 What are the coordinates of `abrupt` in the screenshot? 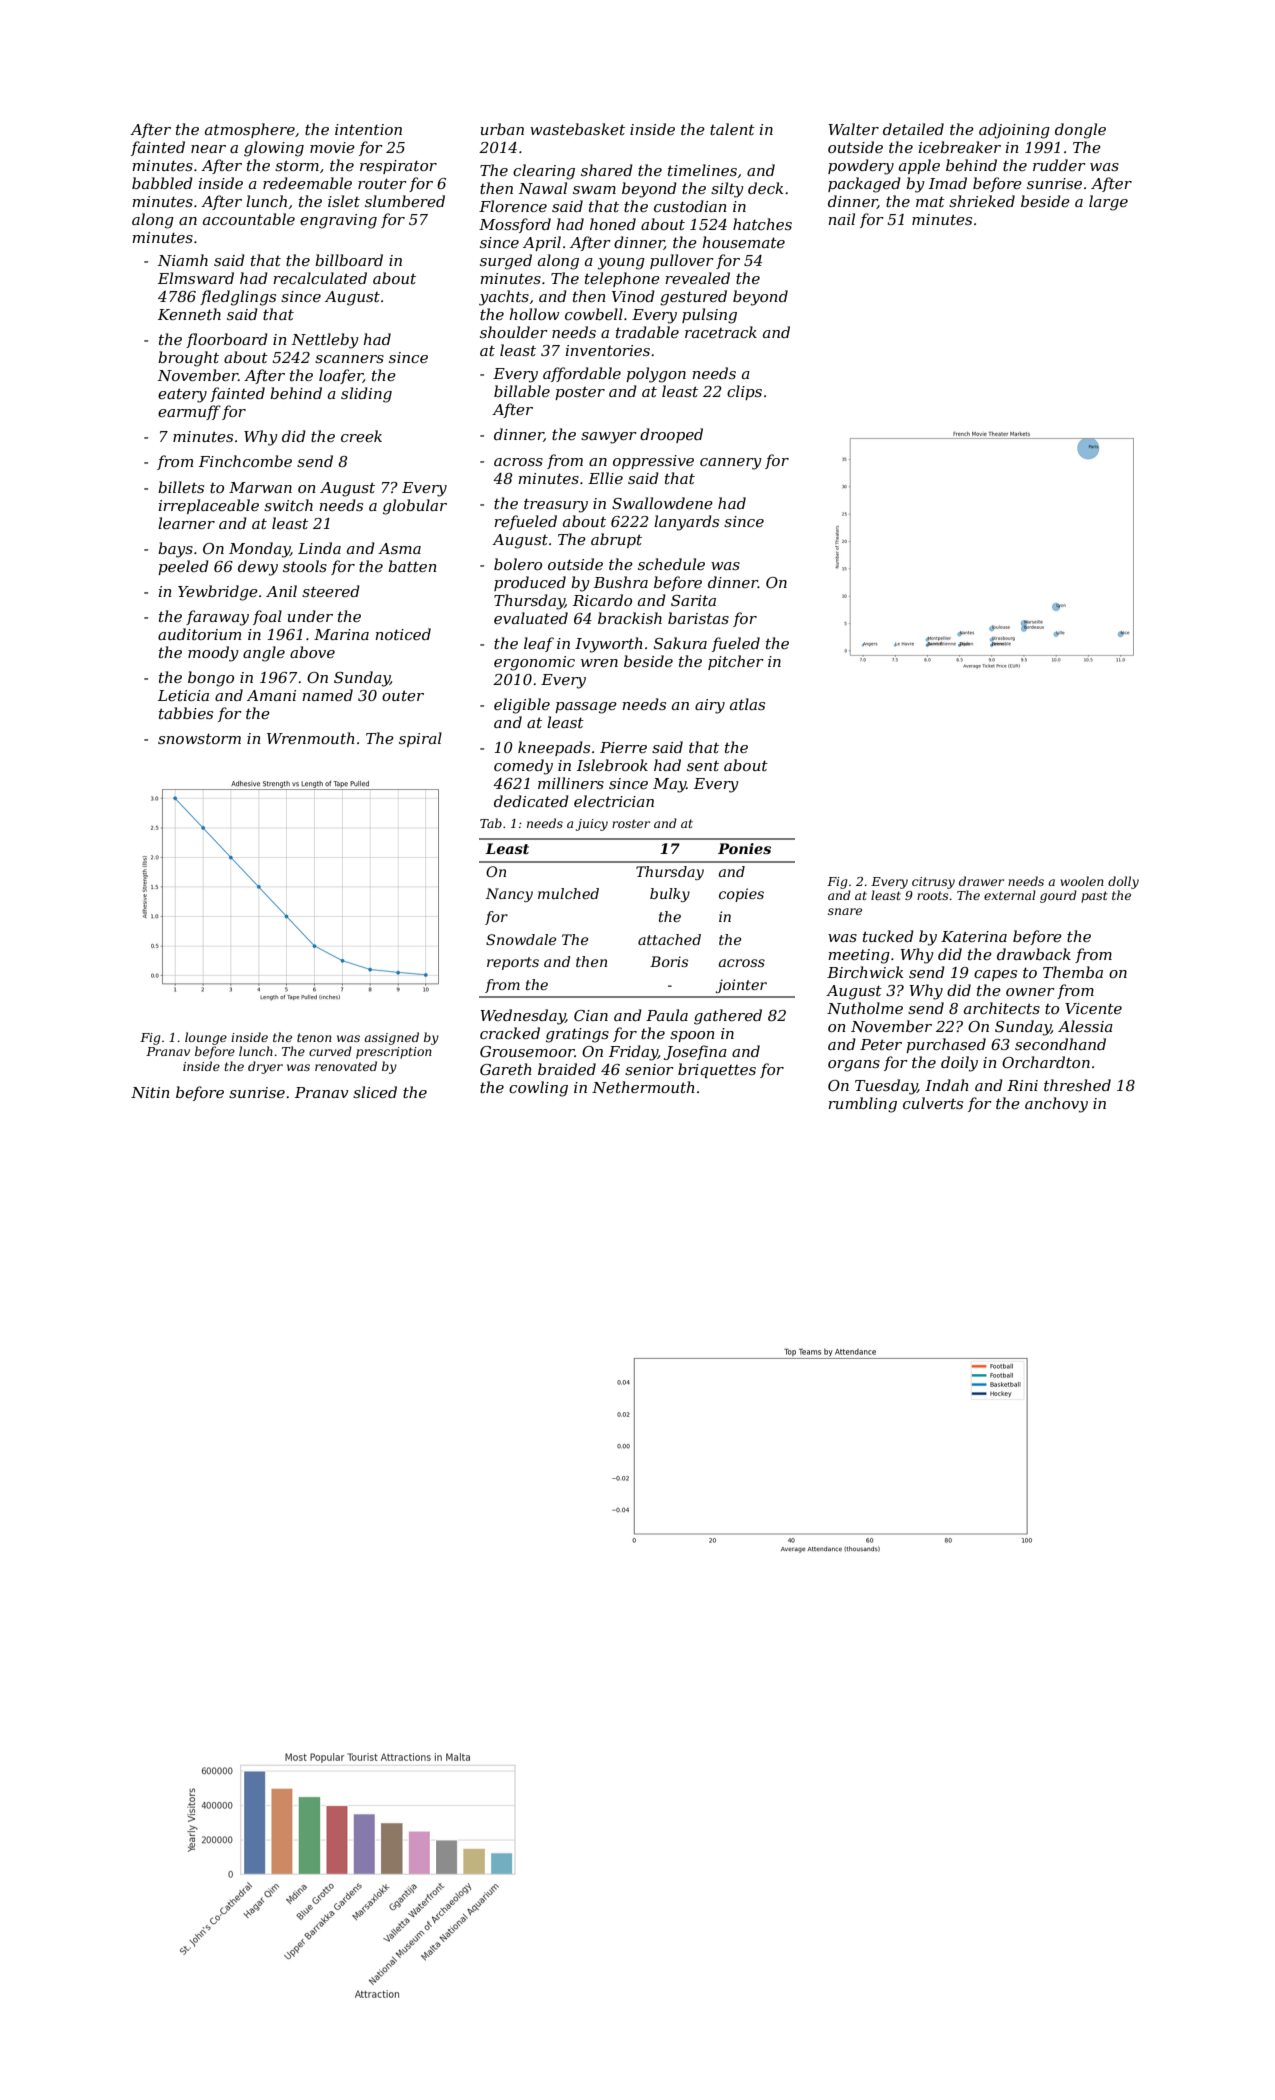 It's located at (616, 540).
